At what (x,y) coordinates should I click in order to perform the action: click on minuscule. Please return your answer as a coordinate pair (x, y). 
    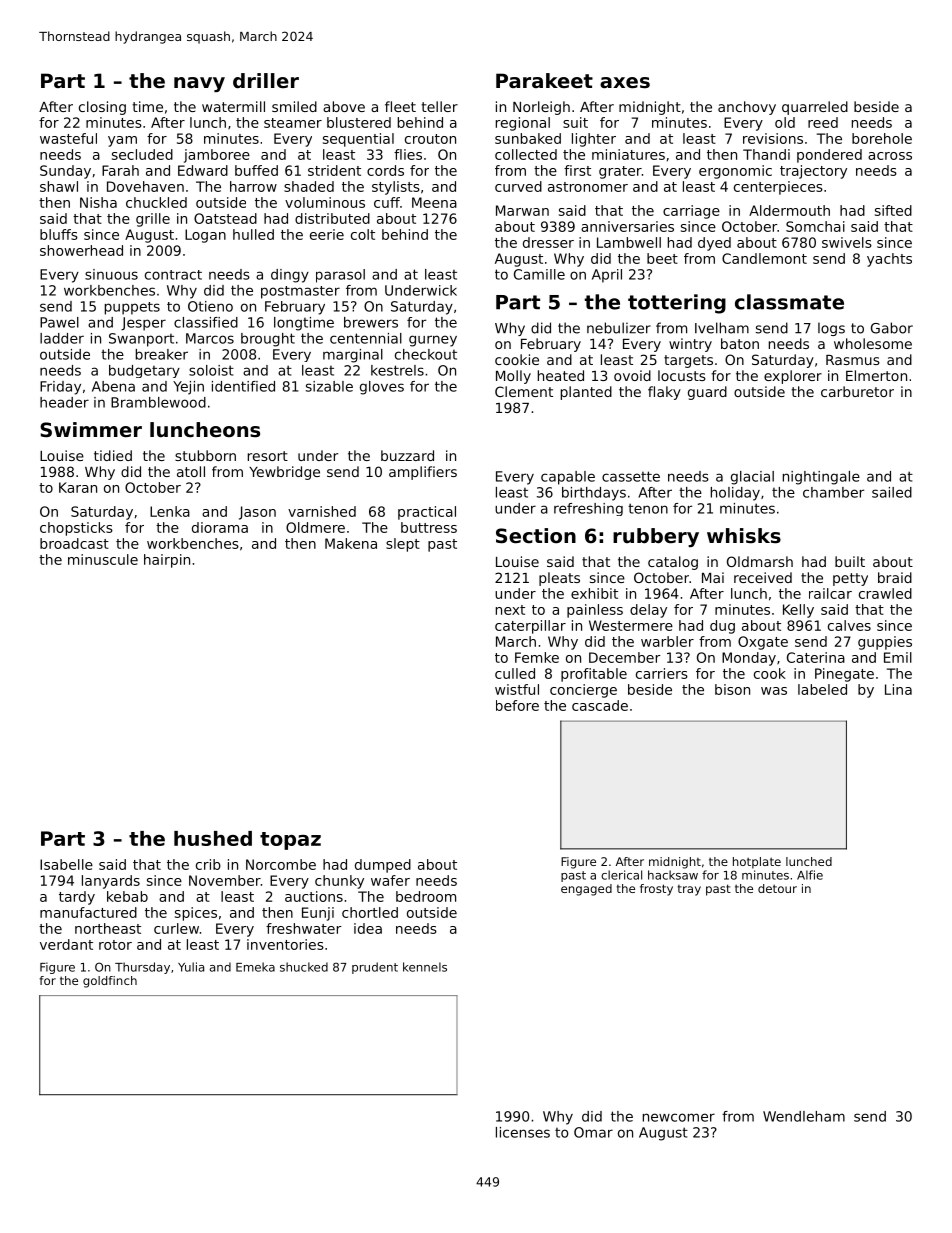
    Looking at the image, I should click on (103, 559).
